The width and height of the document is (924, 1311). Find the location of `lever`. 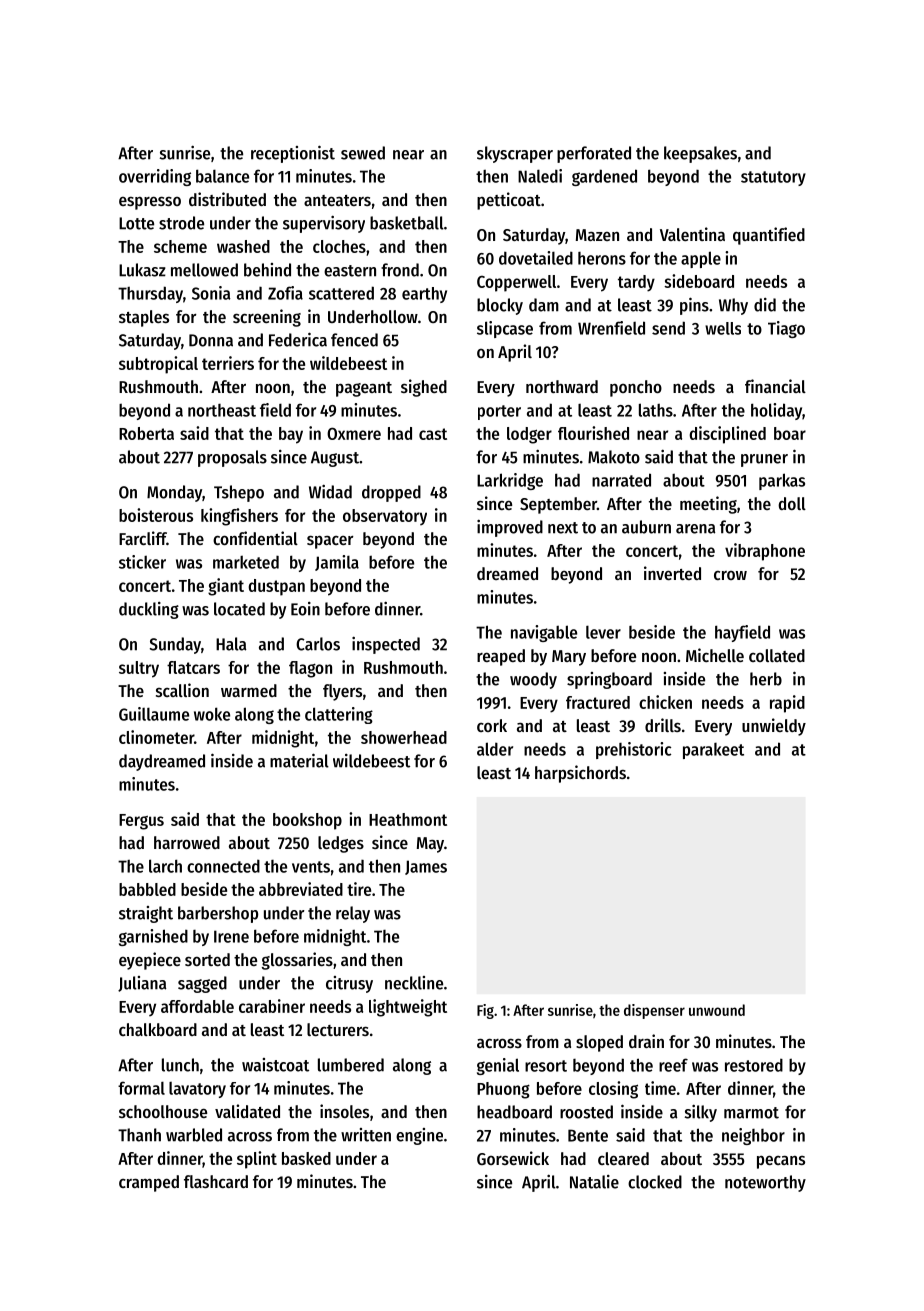

lever is located at coordinates (603, 632).
